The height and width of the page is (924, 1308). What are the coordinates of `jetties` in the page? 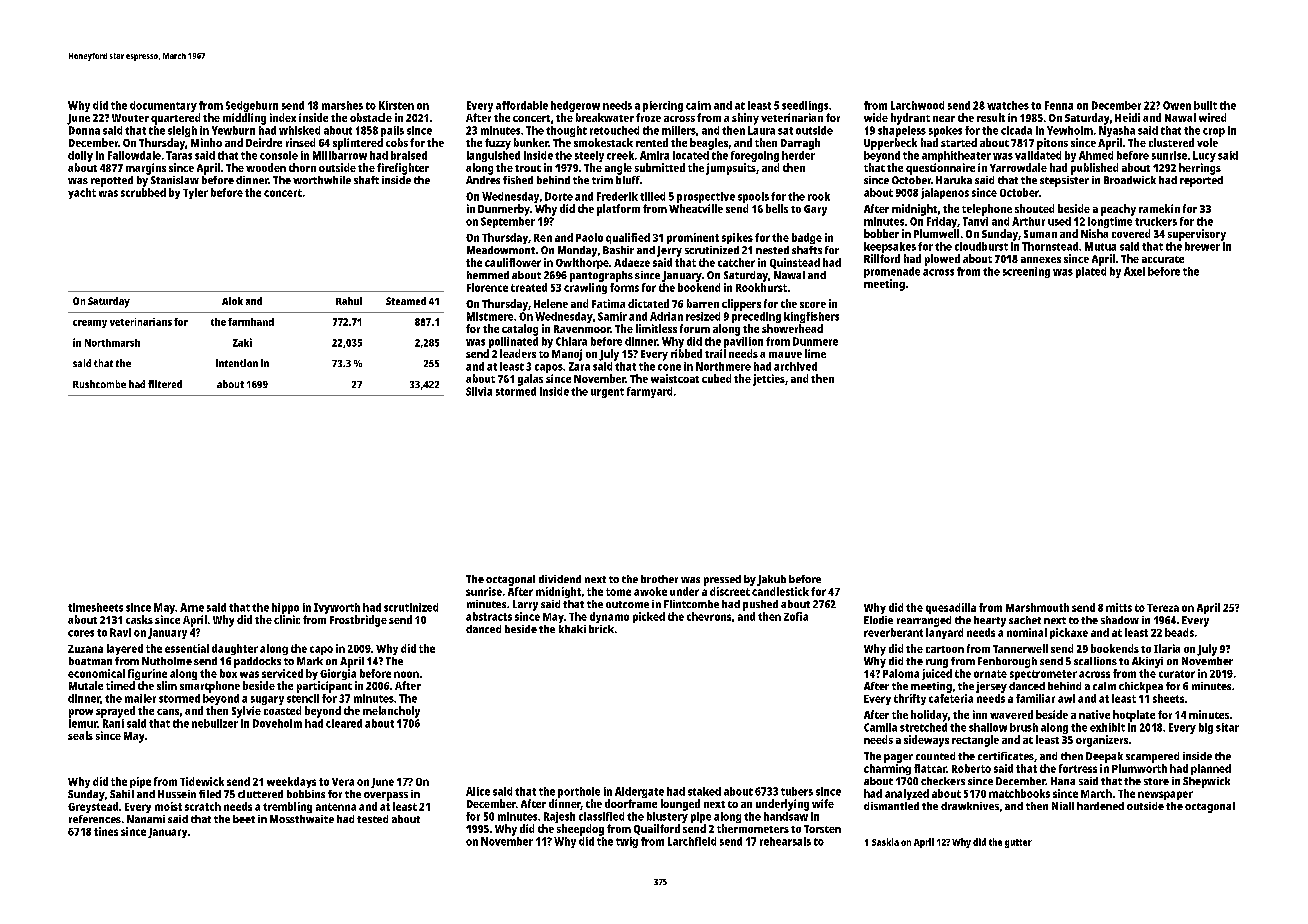 It's located at (769, 380).
